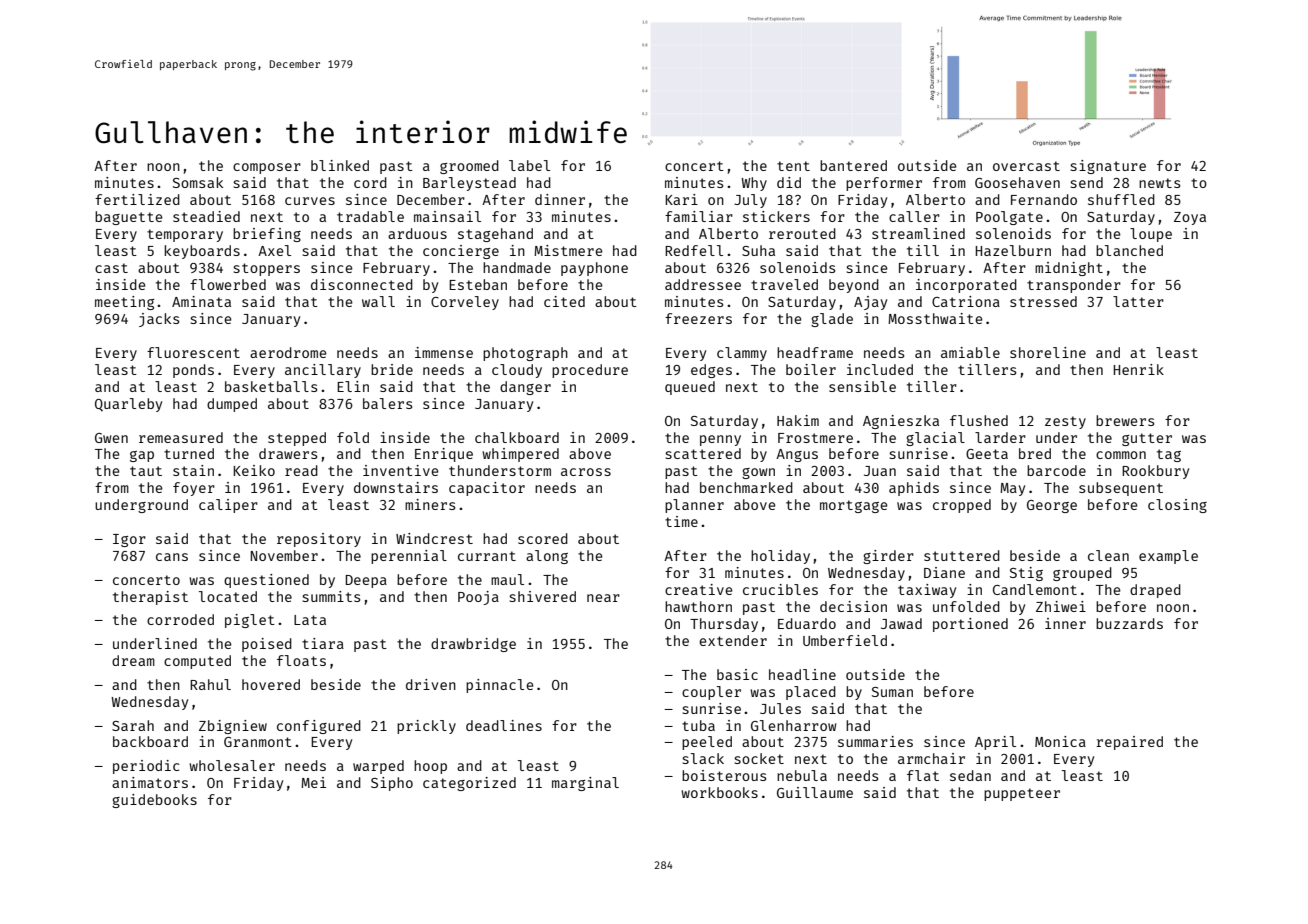 The image size is (1308, 924). What do you see at coordinates (681, 199) in the screenshot?
I see `Kari` at bounding box center [681, 199].
